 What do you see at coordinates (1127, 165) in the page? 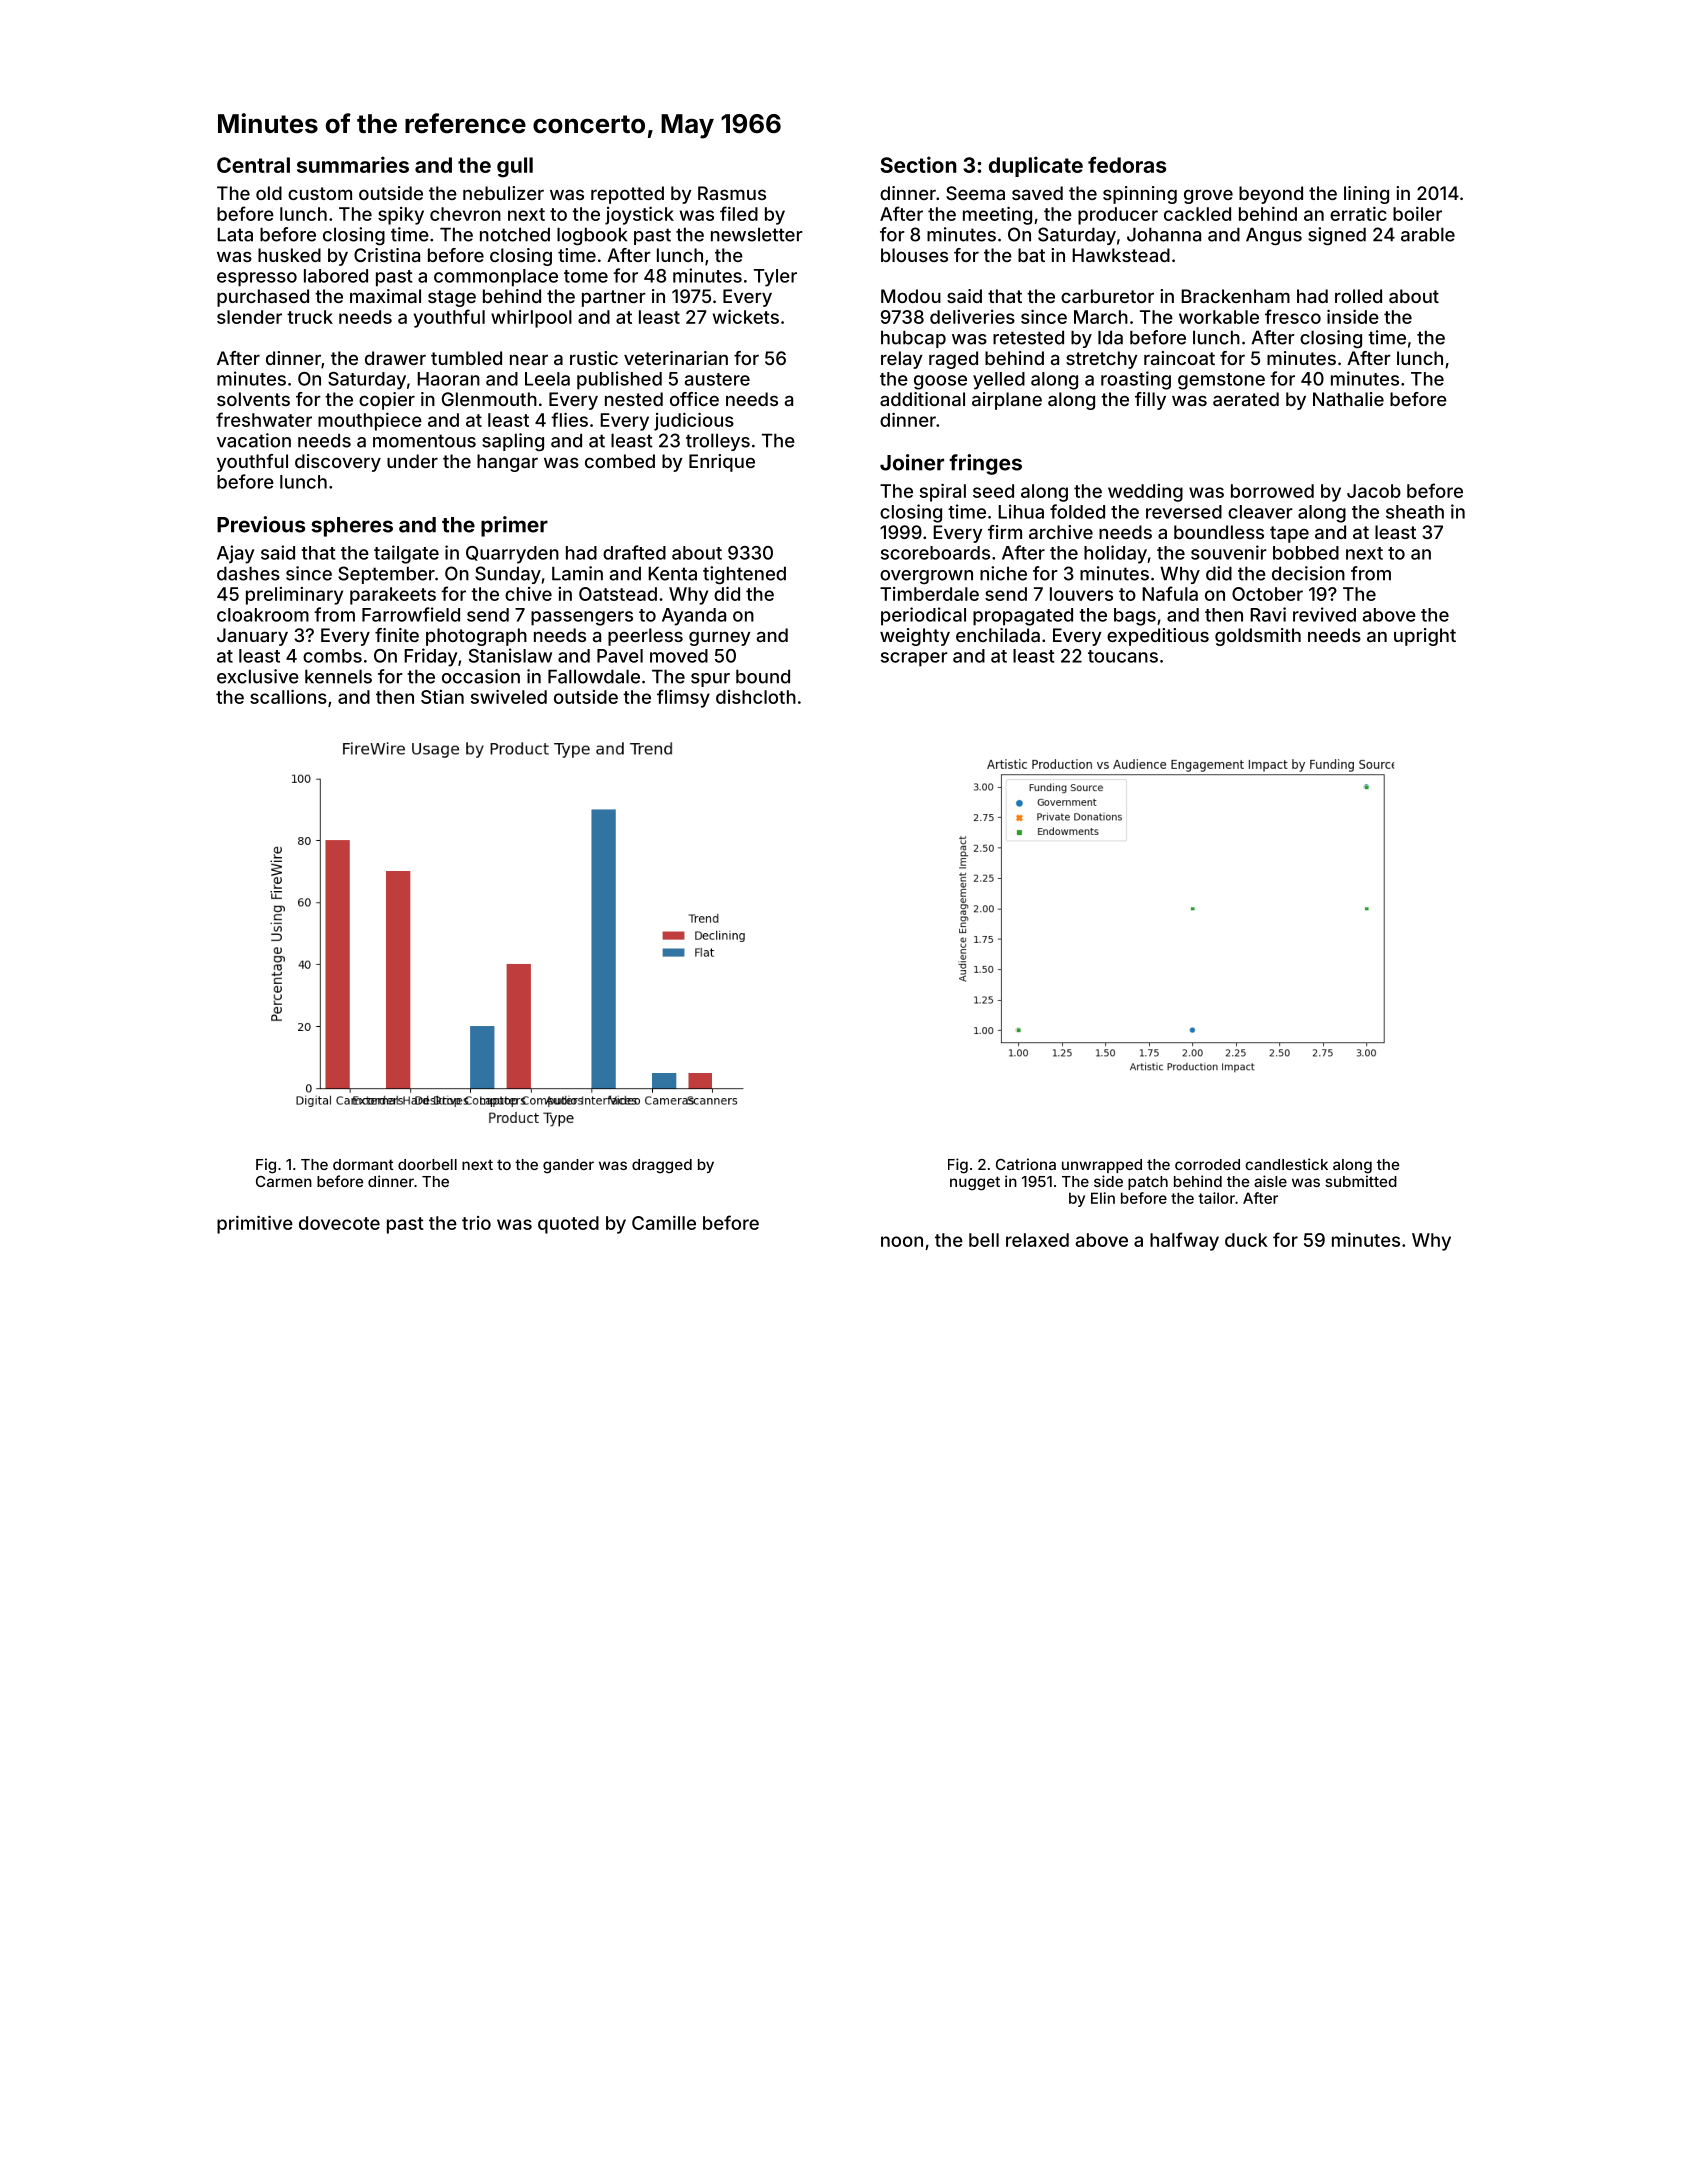
I see `fedoras` at bounding box center [1127, 165].
